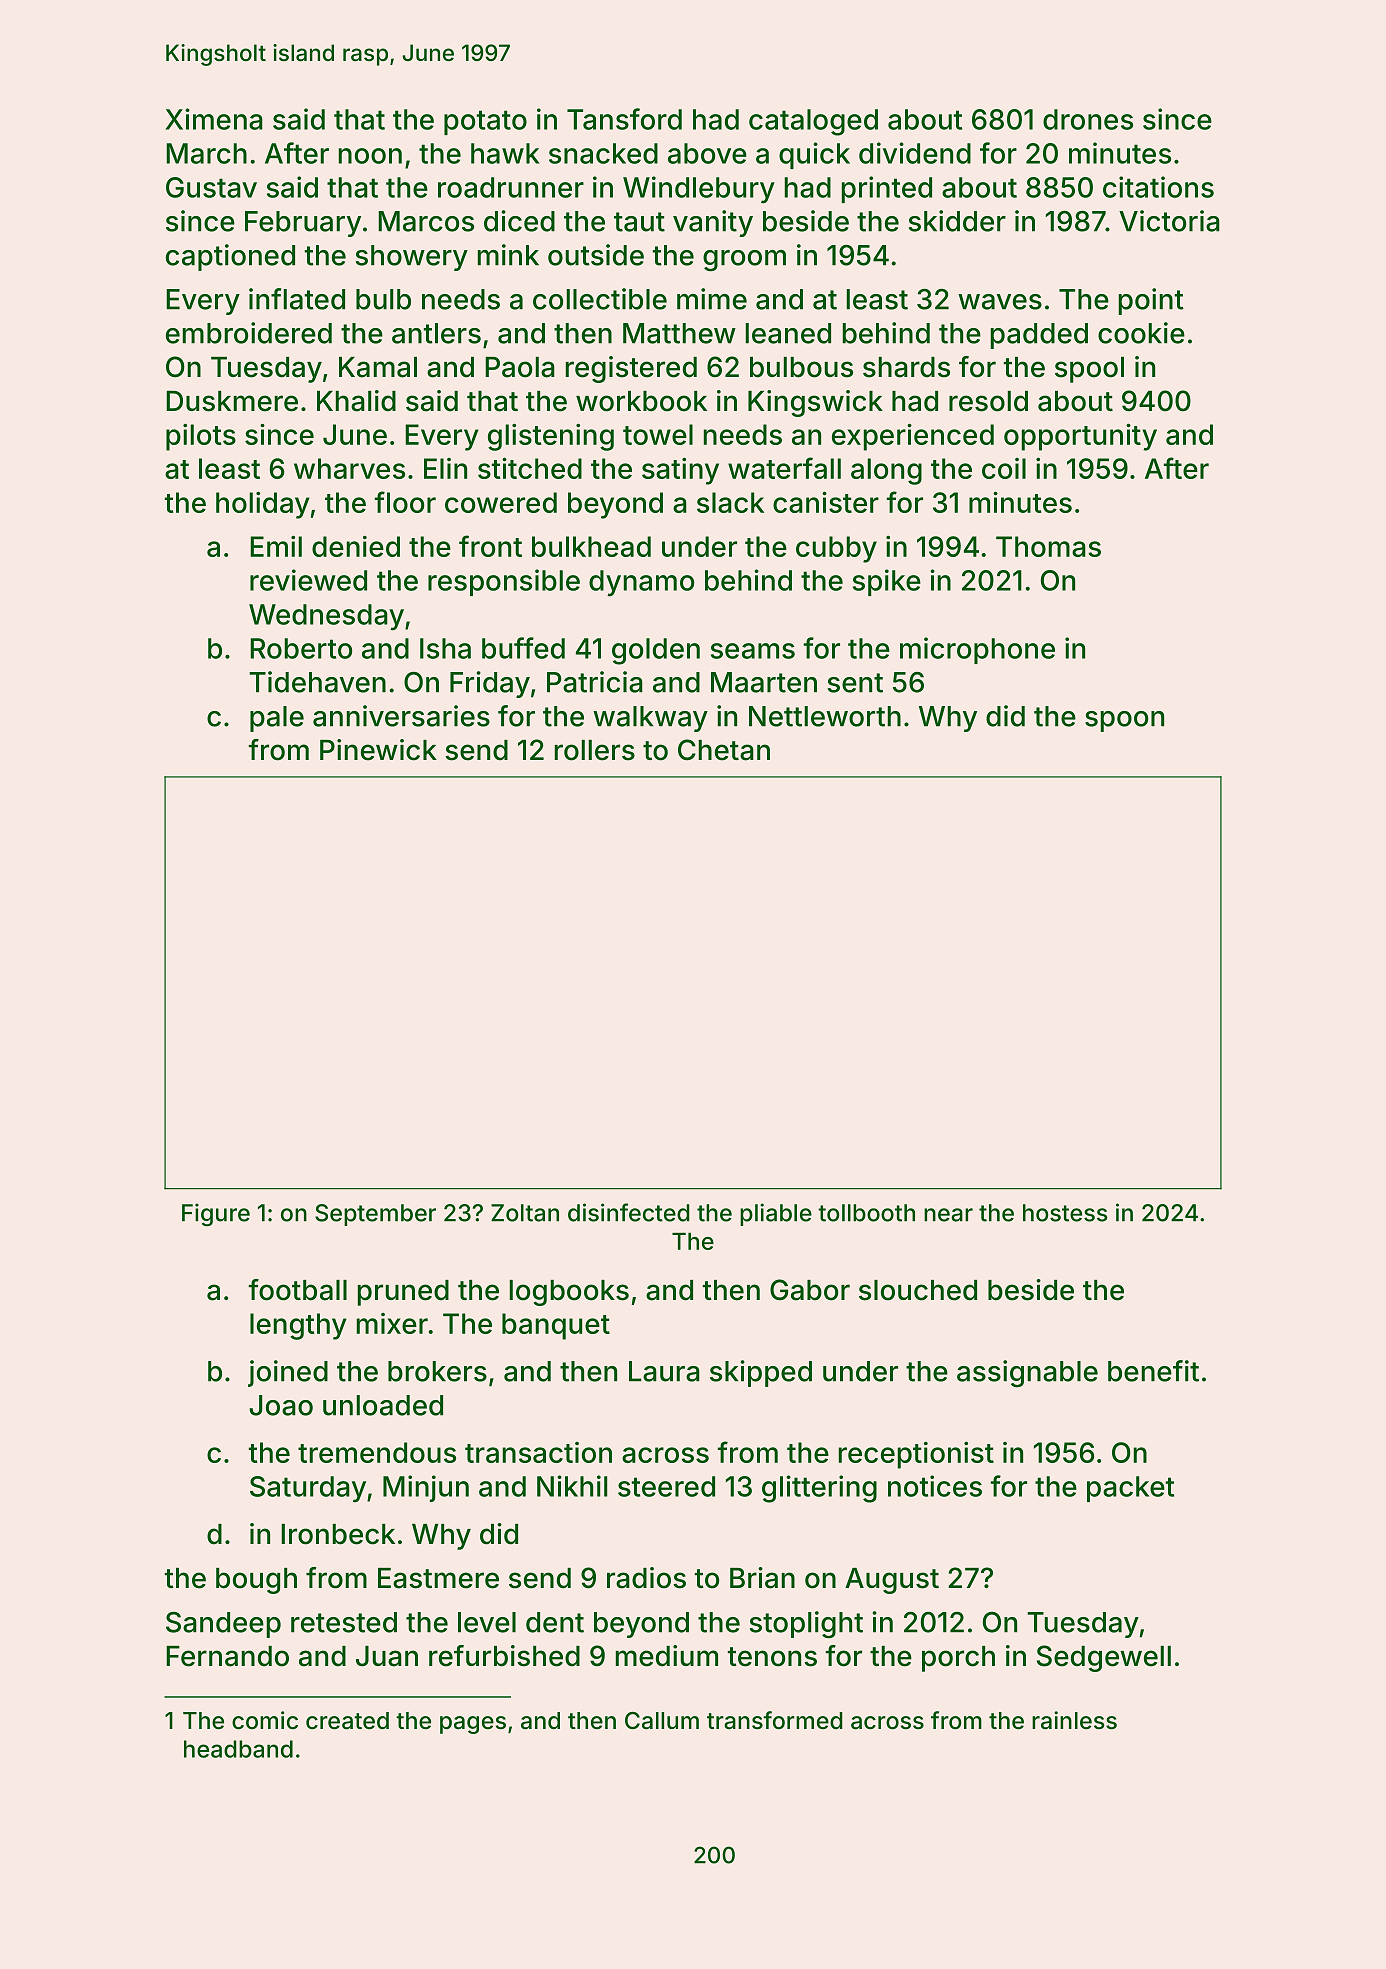 This screenshot has width=1386, height=1969. I want to click on radios, so click(646, 1578).
